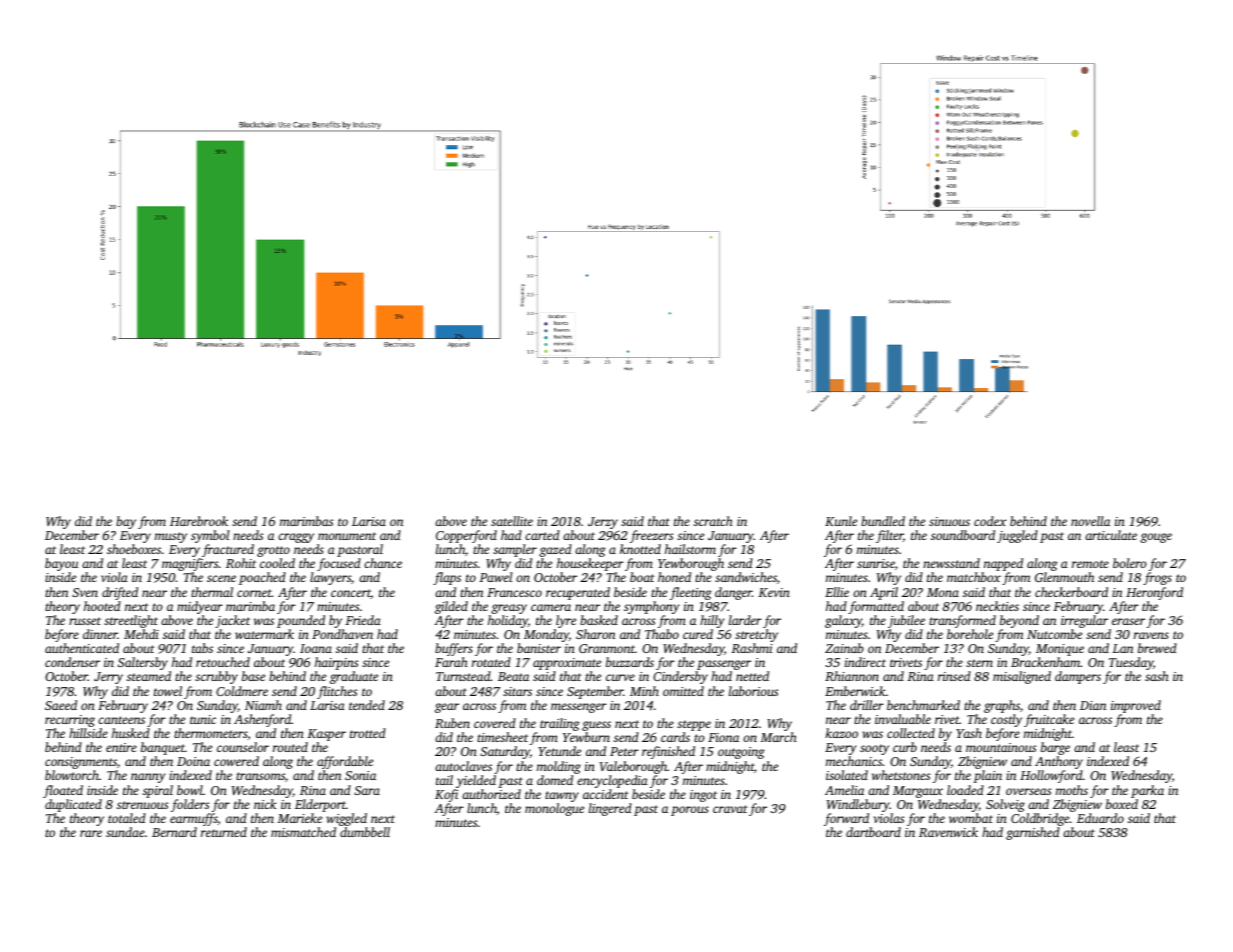 The height and width of the image is (952, 1233). What do you see at coordinates (502, 737) in the image?
I see `timesheet` at bounding box center [502, 737].
